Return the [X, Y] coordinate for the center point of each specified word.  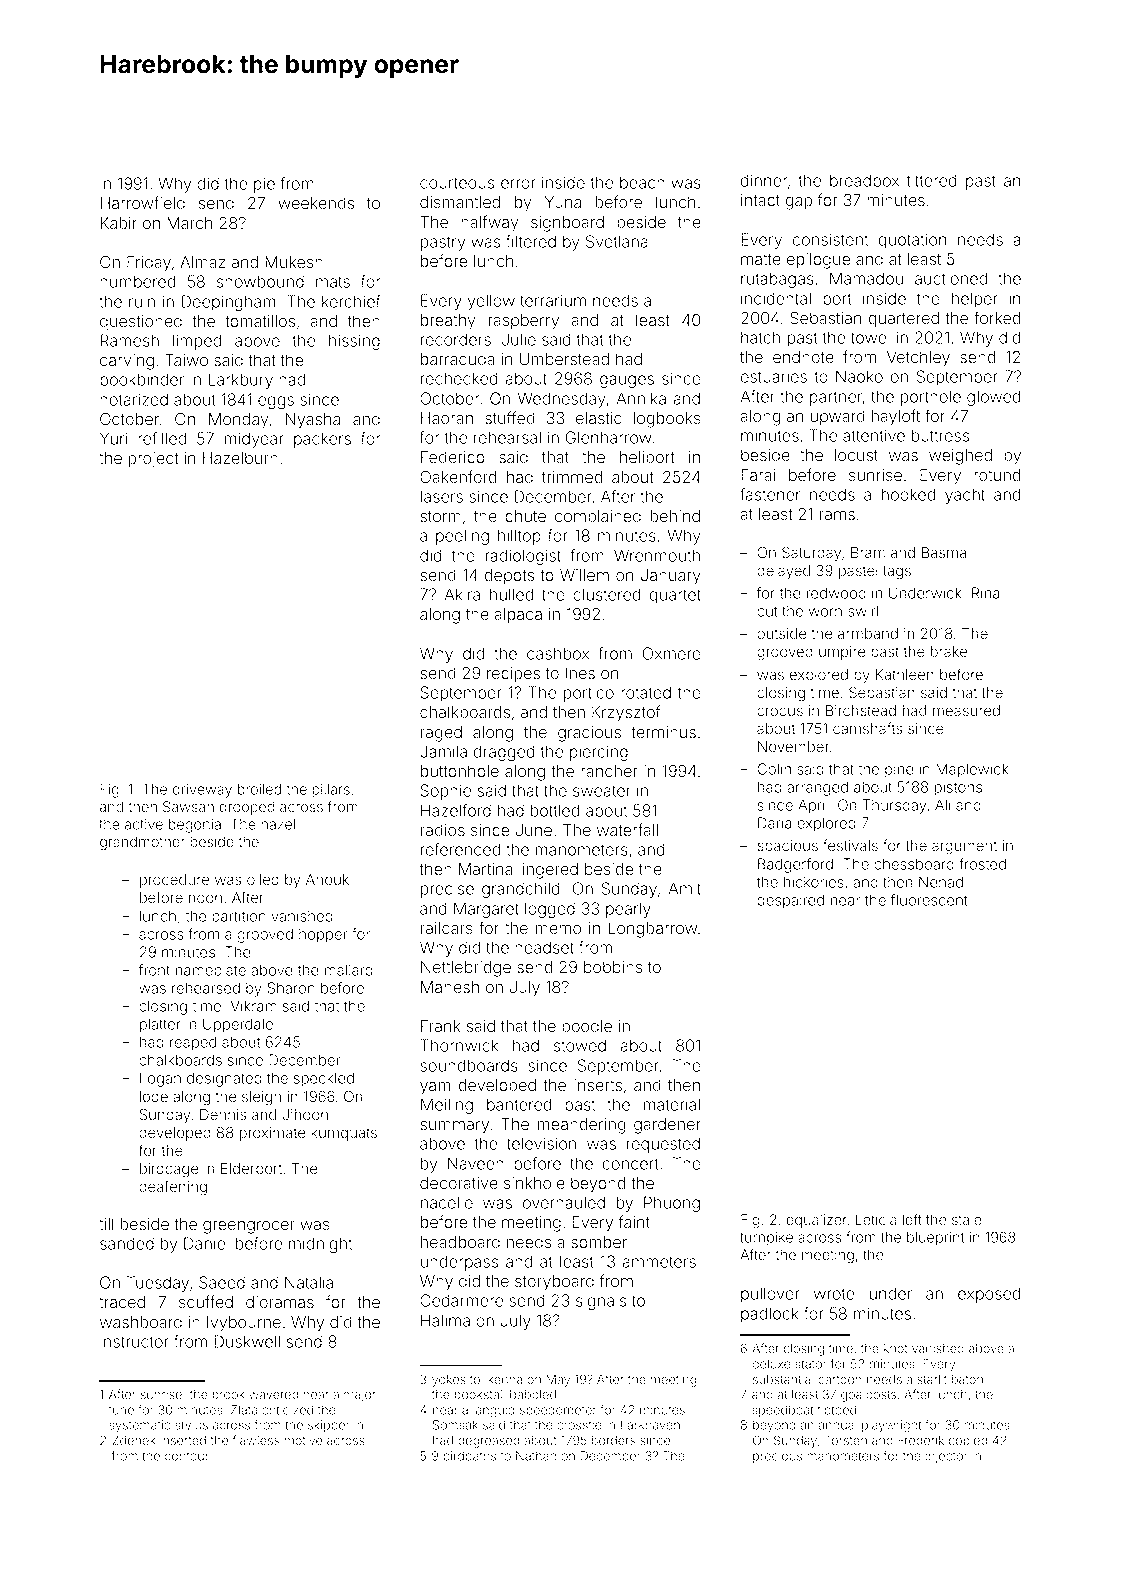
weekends [316, 203]
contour [187, 1456]
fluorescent [929, 900]
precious [777, 1457]
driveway [202, 791]
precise [447, 890]
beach [642, 182]
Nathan [536, 1456]
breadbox [864, 180]
